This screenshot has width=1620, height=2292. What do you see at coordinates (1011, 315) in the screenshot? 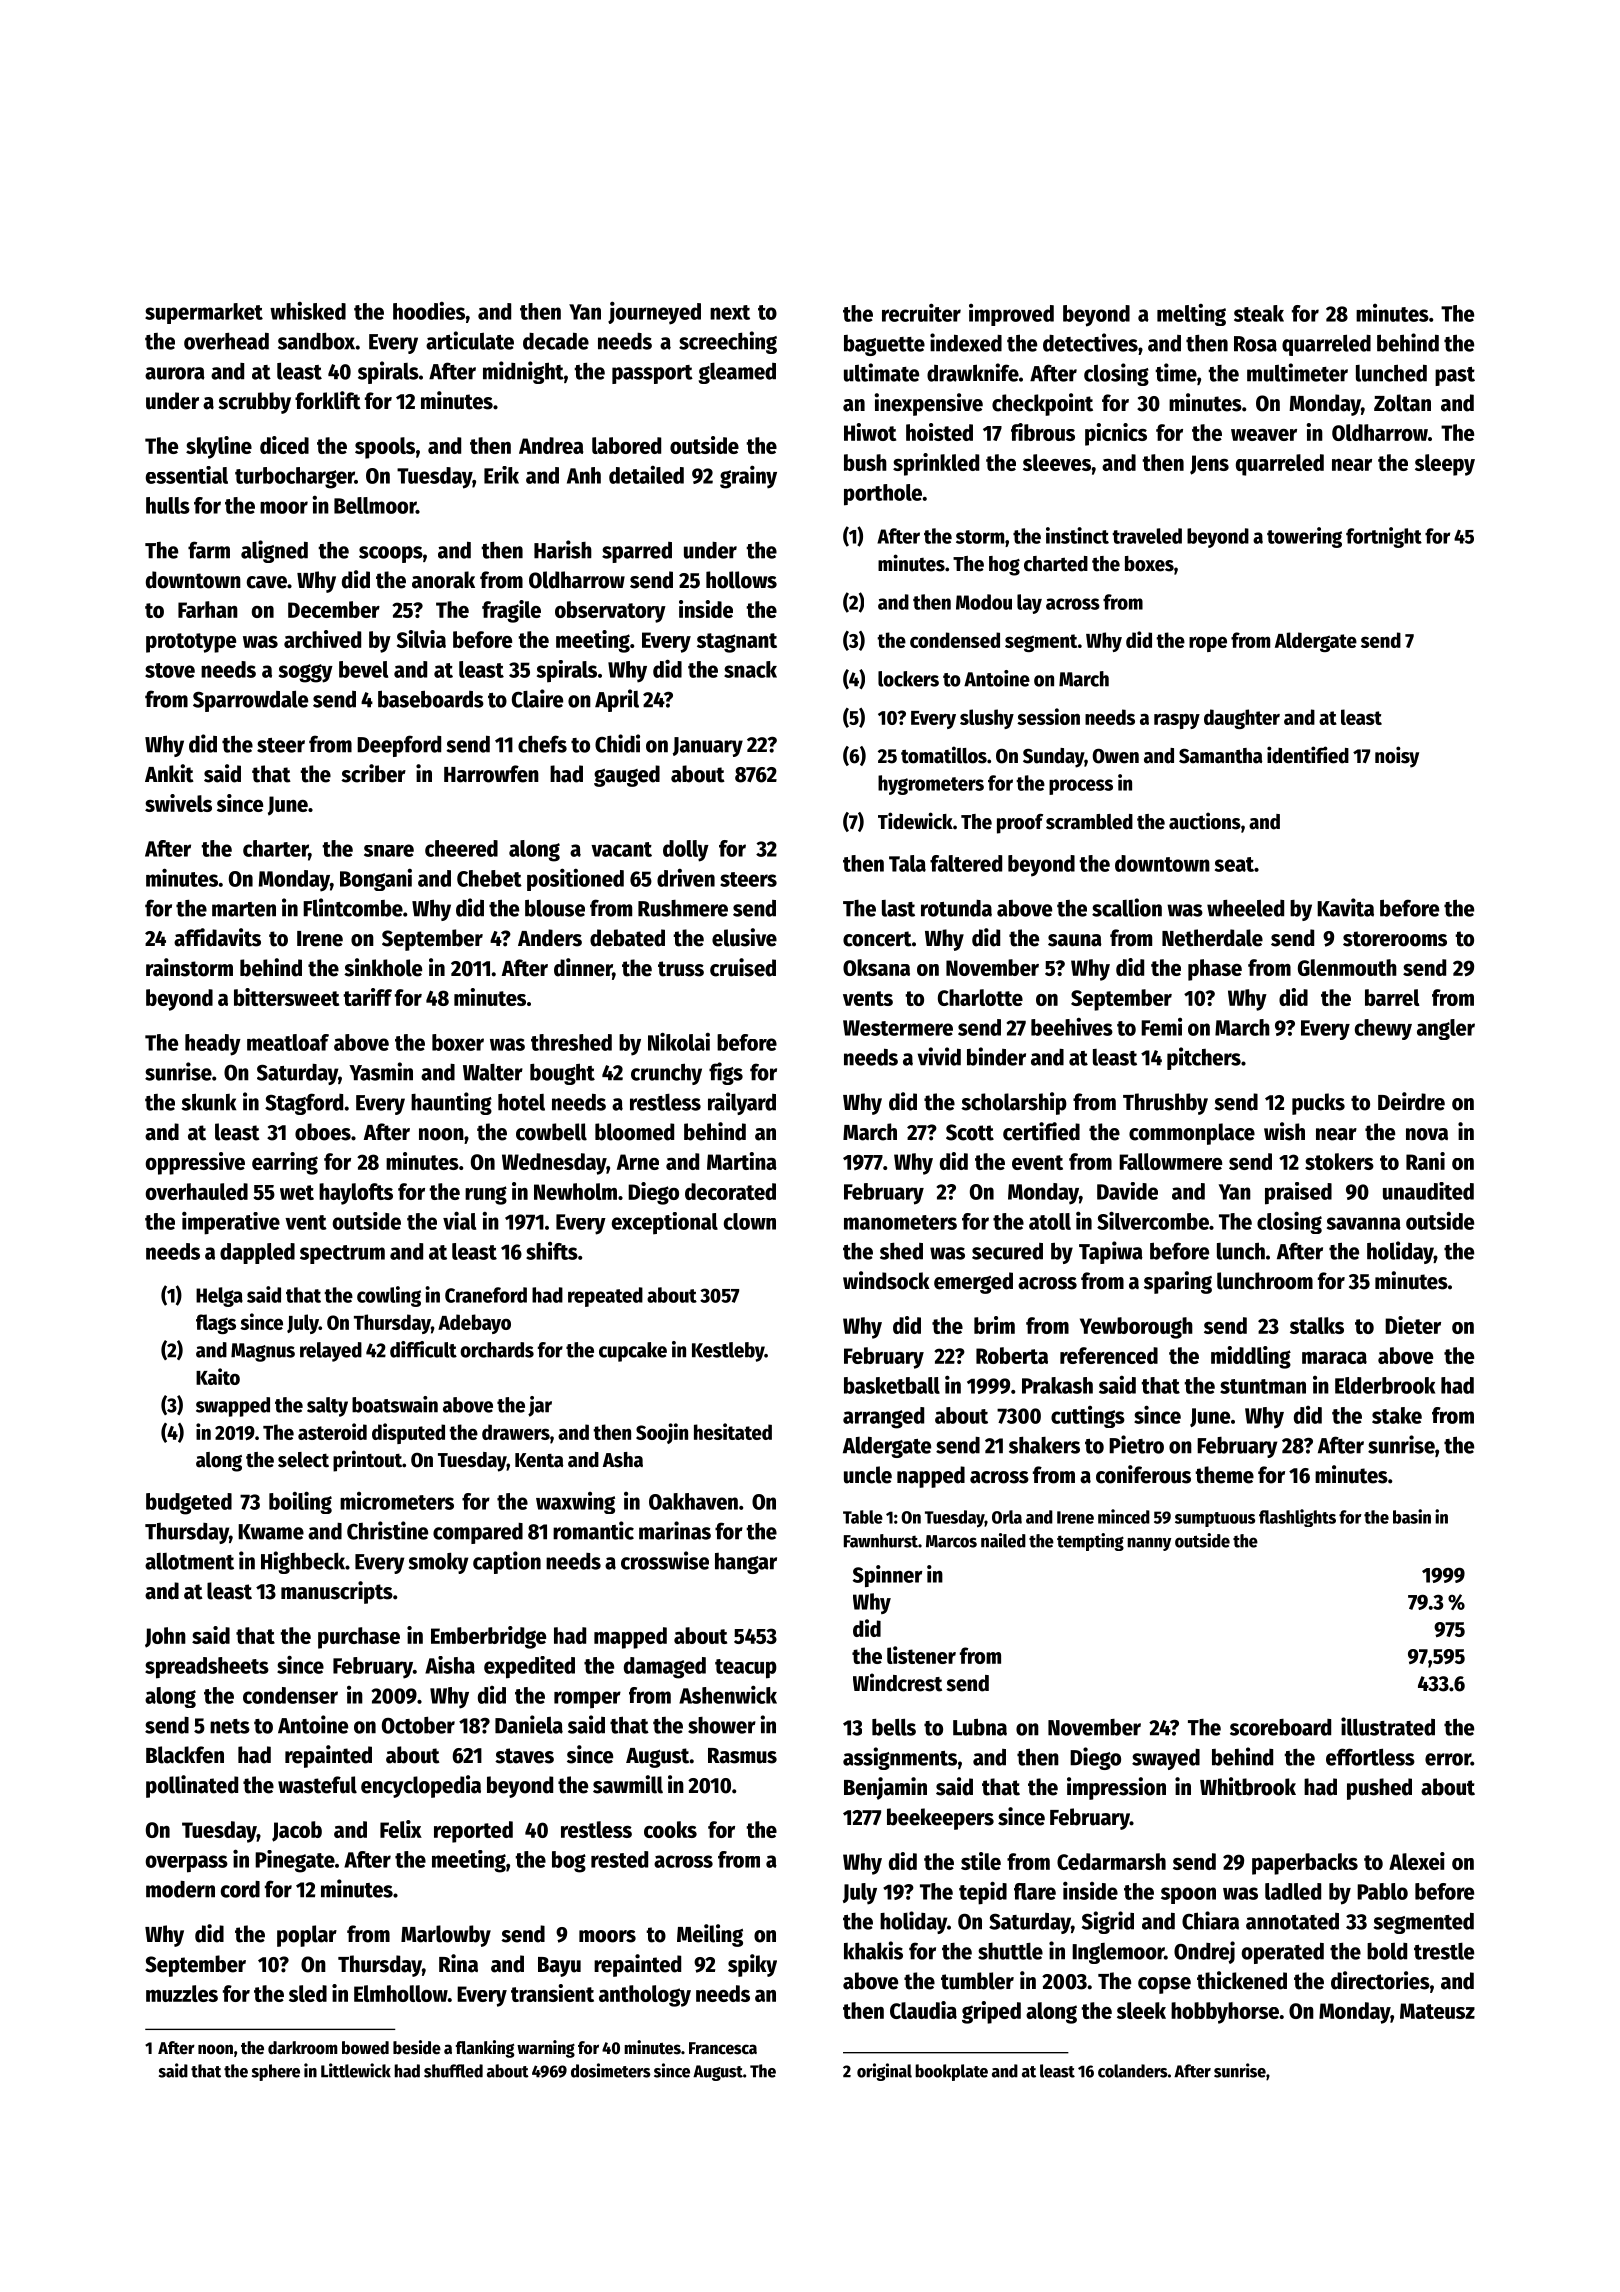
I see `improved` at bounding box center [1011, 315].
